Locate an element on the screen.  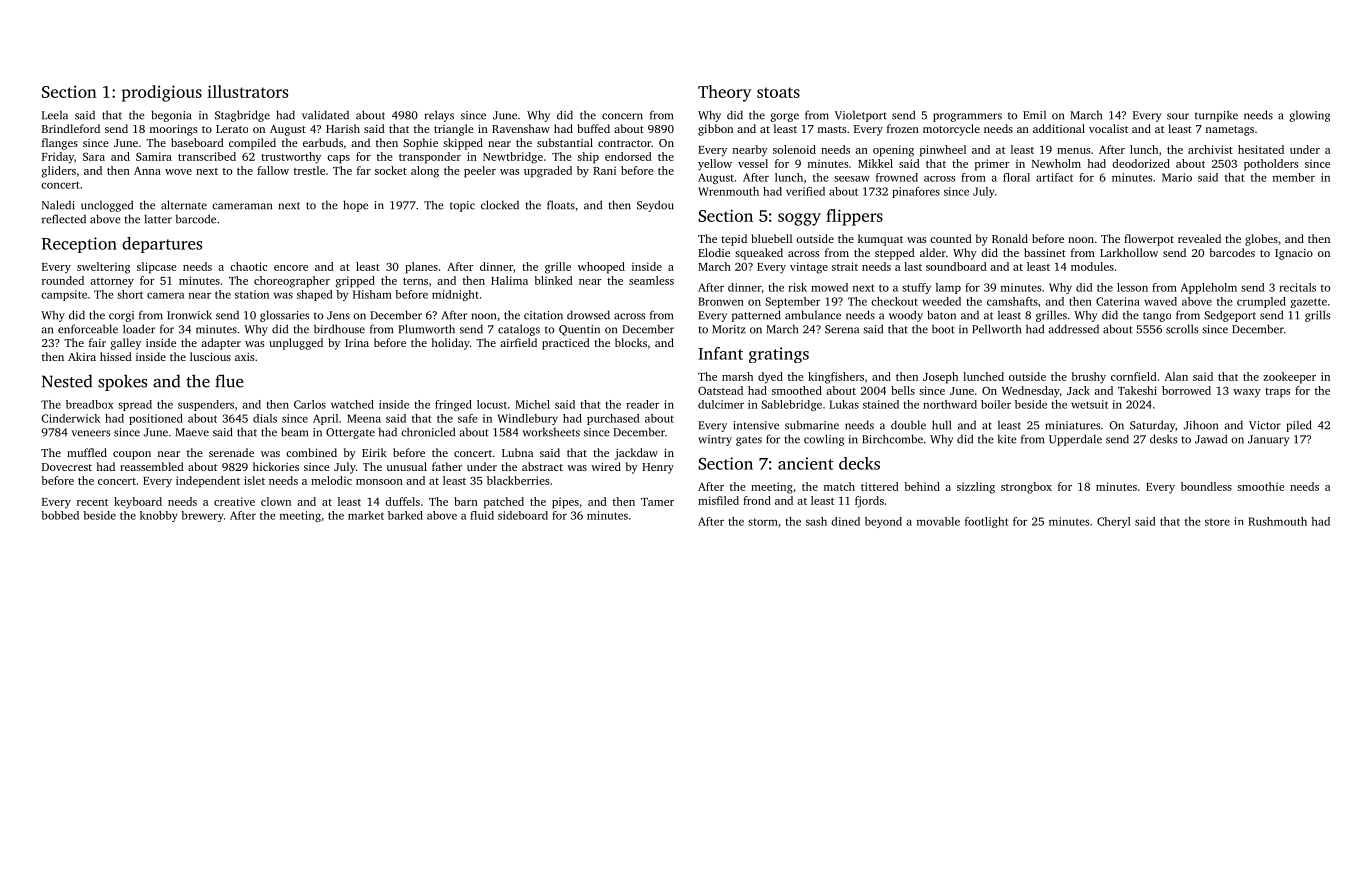
slipcase is located at coordinates (156, 268).
